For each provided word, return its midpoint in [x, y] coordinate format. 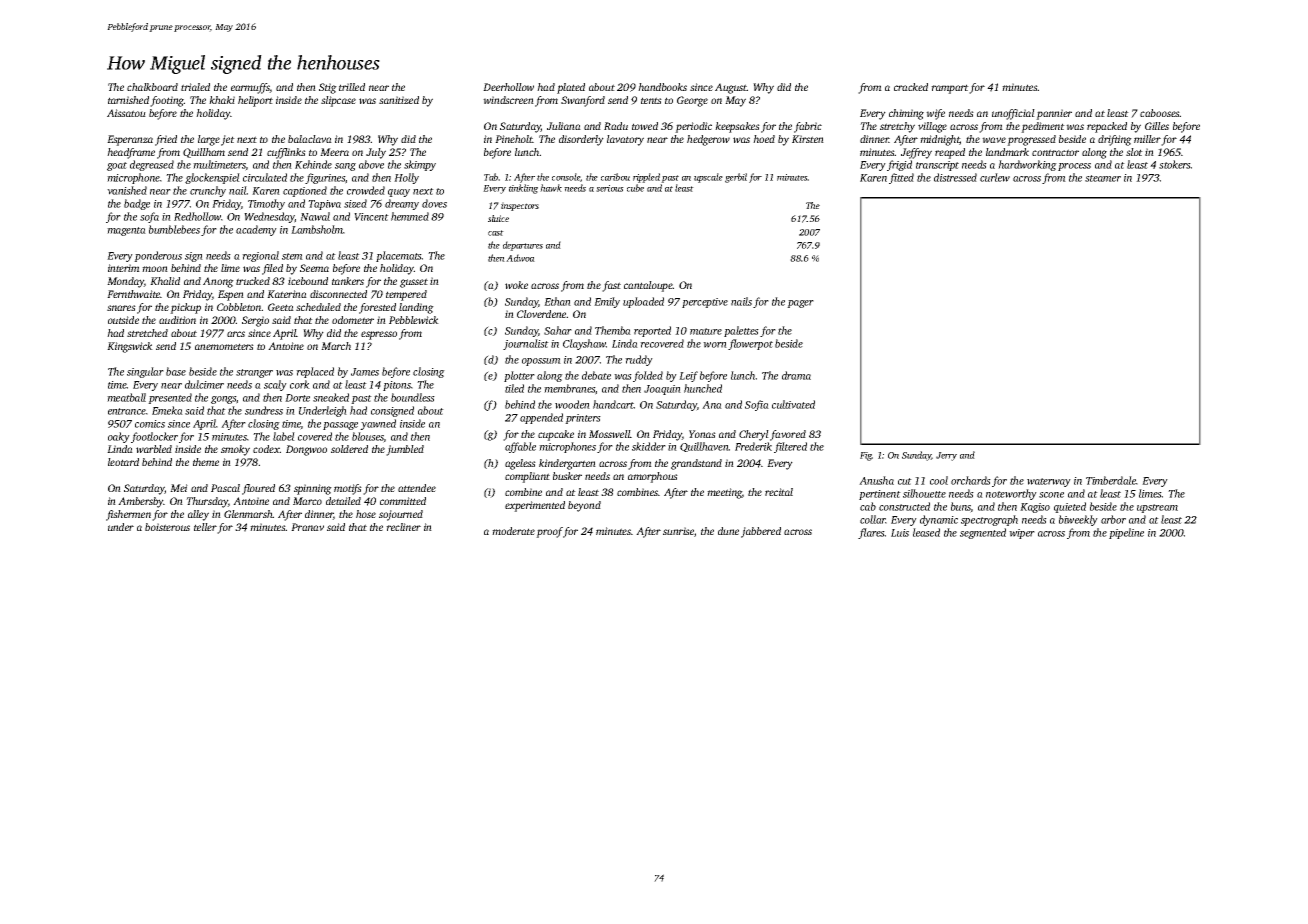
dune [728, 531]
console [566, 177]
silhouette [924, 493]
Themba [613, 330]
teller [205, 527]
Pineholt [514, 139]
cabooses [1160, 113]
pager [800, 304]
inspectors [520, 206]
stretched [147, 333]
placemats [399, 256]
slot [1134, 152]
